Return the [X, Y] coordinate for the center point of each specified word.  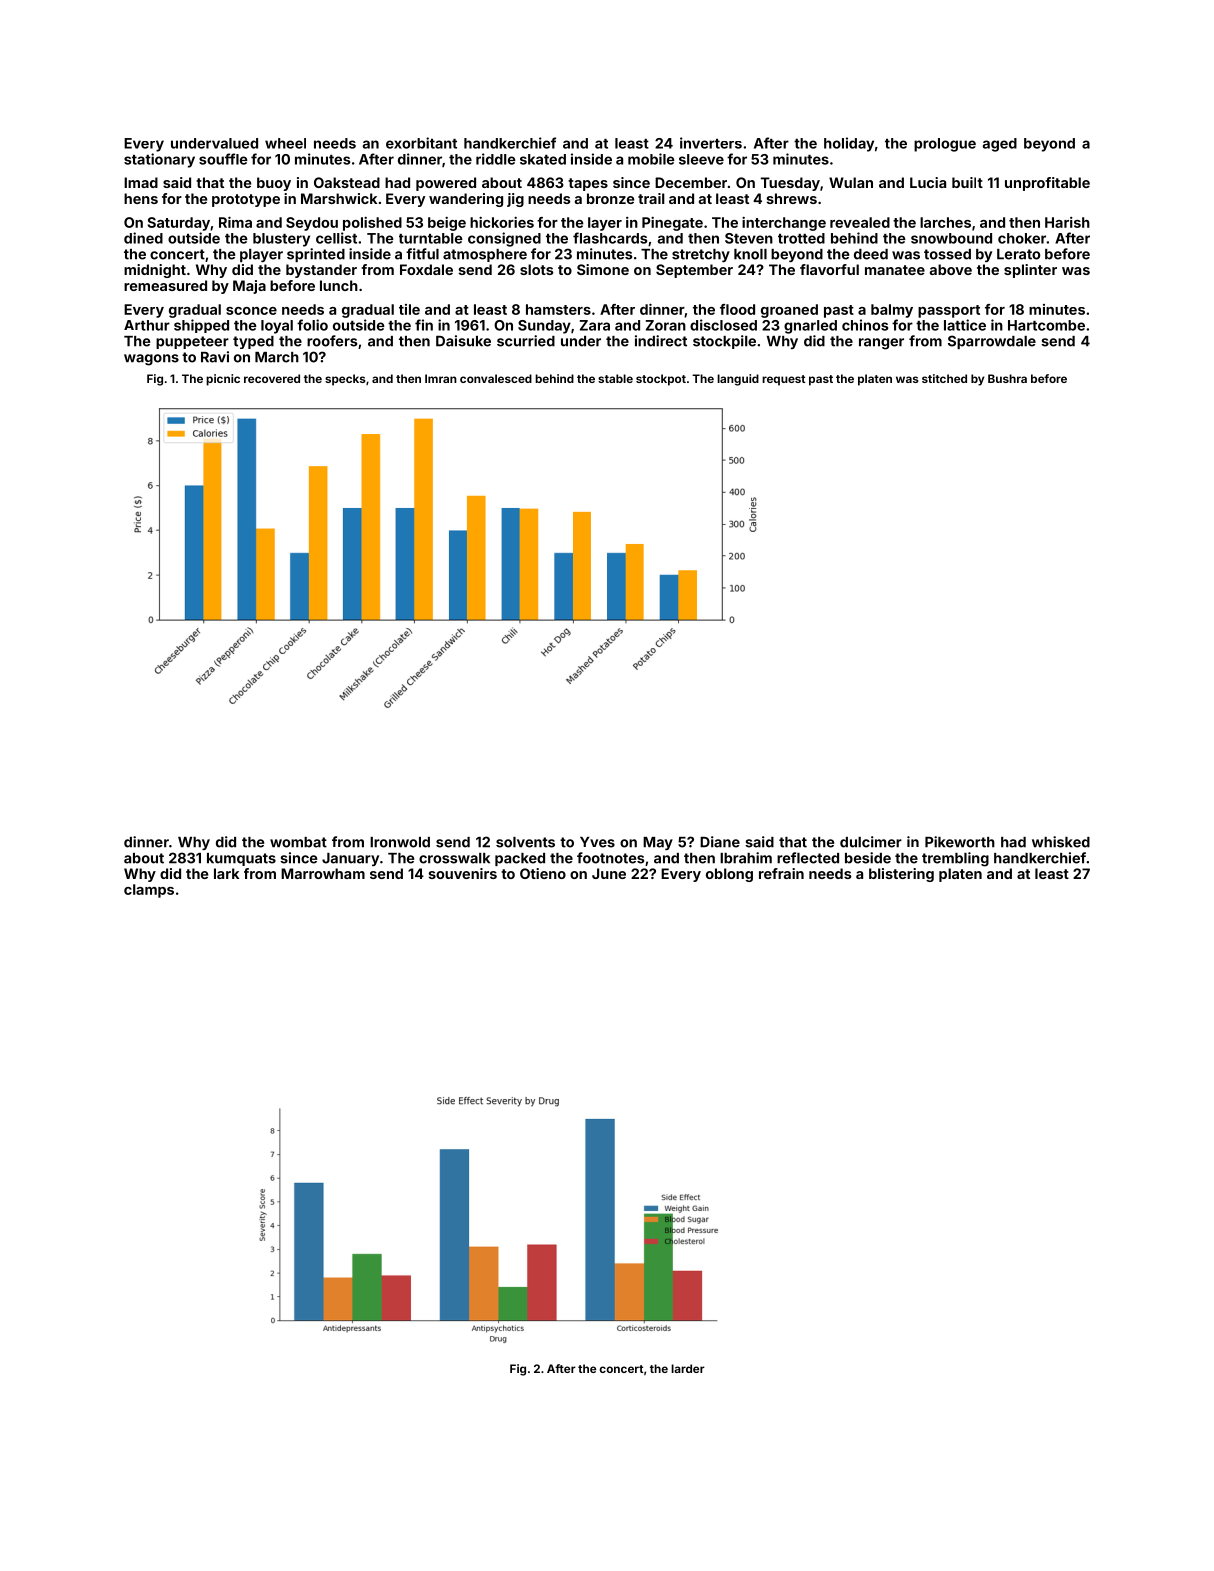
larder [688, 1368]
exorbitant [421, 143]
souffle [223, 159]
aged [1000, 145]
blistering [901, 875]
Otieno [543, 873]
